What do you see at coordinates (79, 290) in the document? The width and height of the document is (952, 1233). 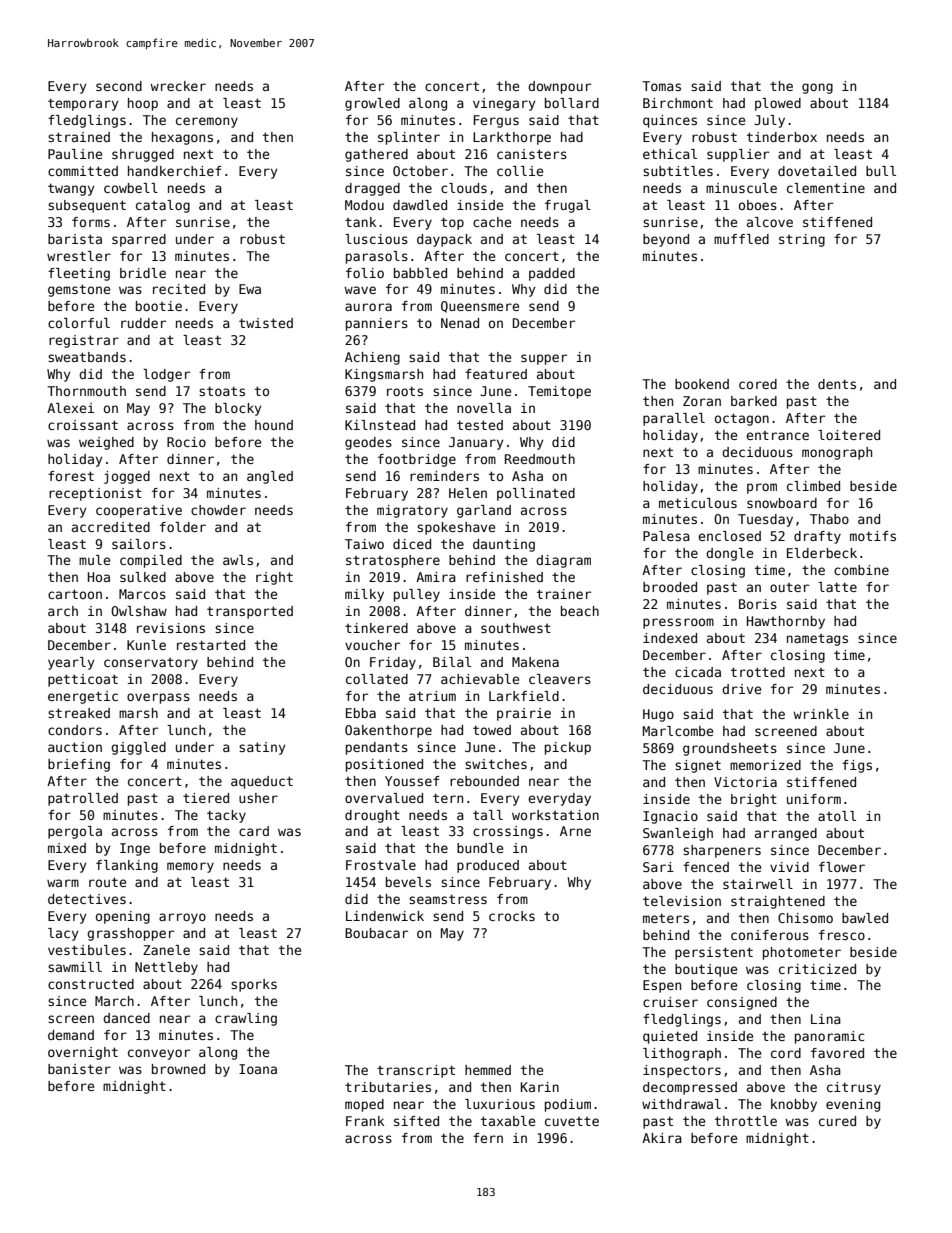 I see `gemstone` at bounding box center [79, 290].
